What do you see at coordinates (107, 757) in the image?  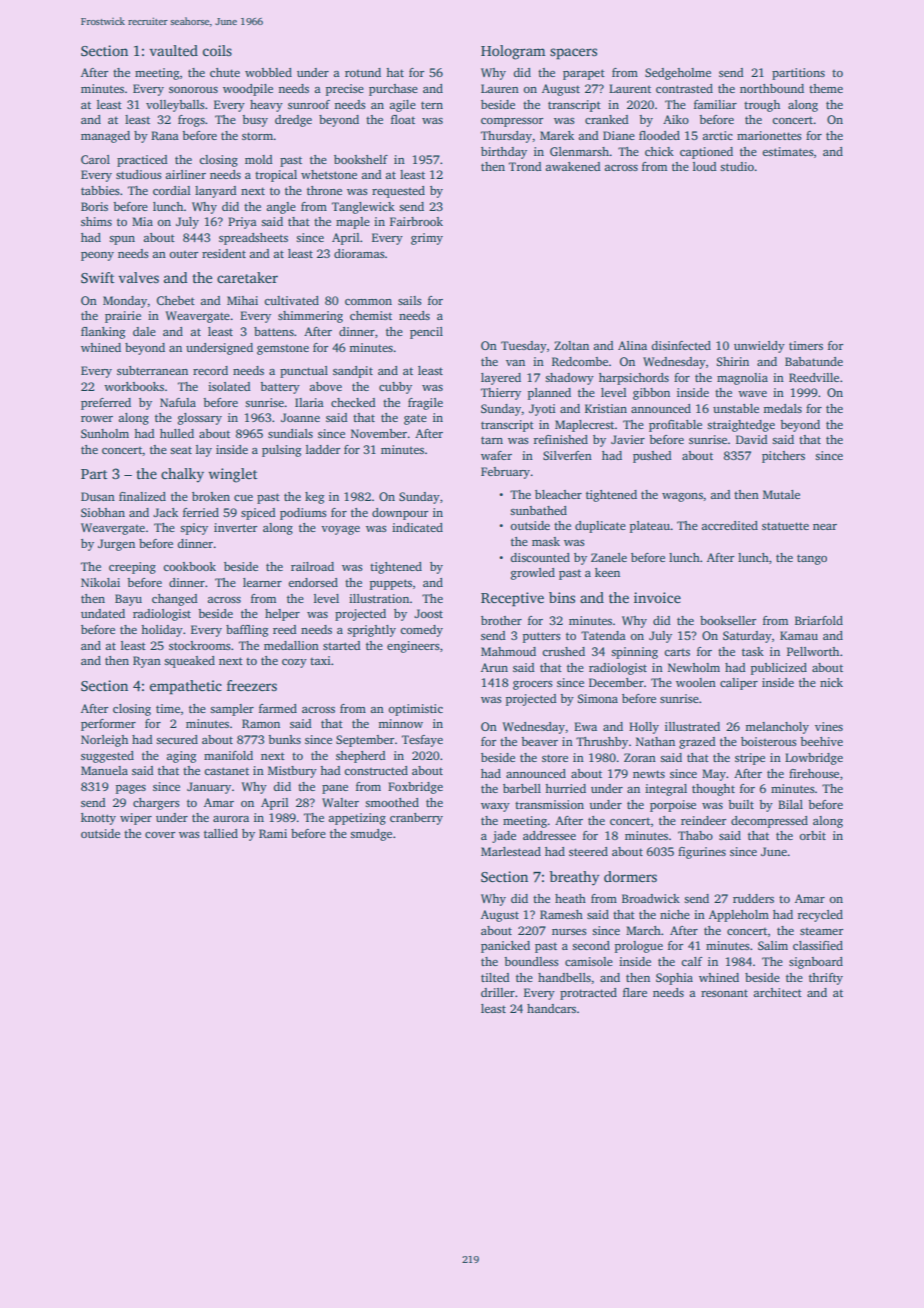 I see `suggested` at bounding box center [107, 757].
